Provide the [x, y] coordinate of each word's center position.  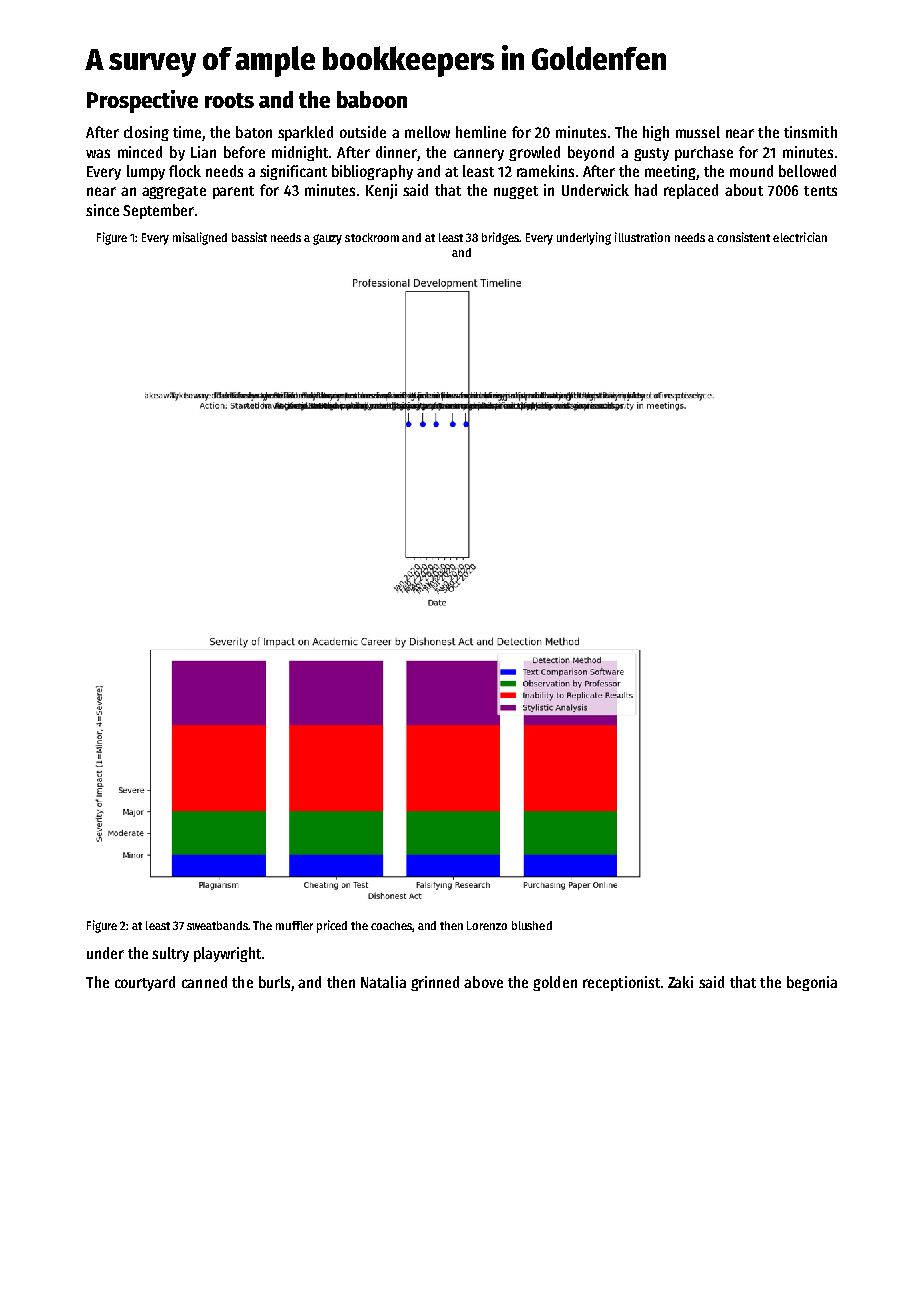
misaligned [200, 238]
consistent [743, 237]
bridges [501, 238]
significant [293, 172]
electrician [800, 237]
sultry [170, 954]
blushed [532, 925]
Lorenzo [487, 925]
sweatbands [218, 925]
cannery [479, 155]
